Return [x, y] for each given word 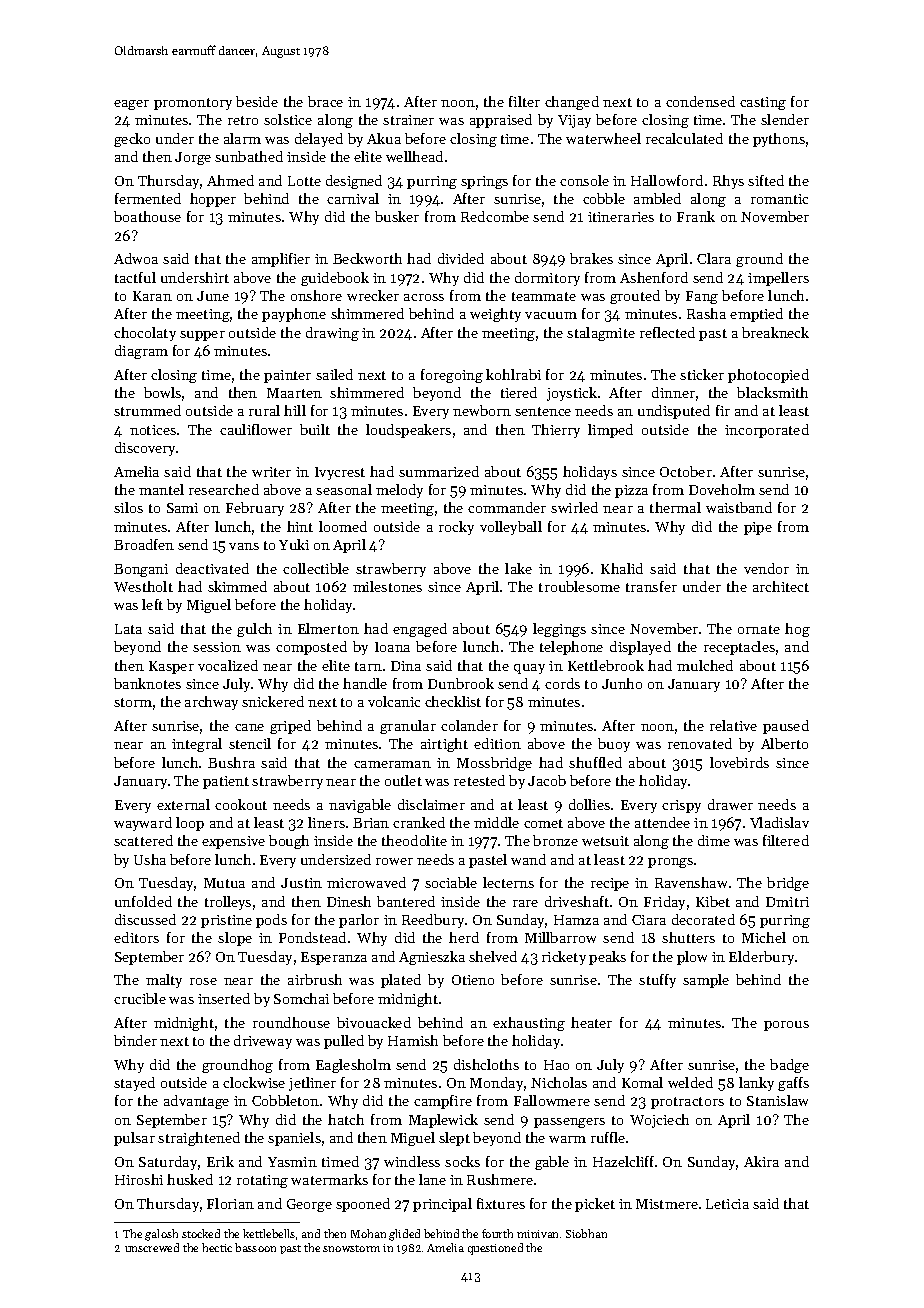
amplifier [281, 260]
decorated [703, 919]
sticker [702, 374]
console [584, 180]
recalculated [684, 138]
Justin [301, 883]
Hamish [413, 1040]
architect [781, 586]
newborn [482, 410]
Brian [371, 823]
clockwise [254, 1082]
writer [271, 472]
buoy [614, 745]
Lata [128, 629]
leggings [559, 630]
